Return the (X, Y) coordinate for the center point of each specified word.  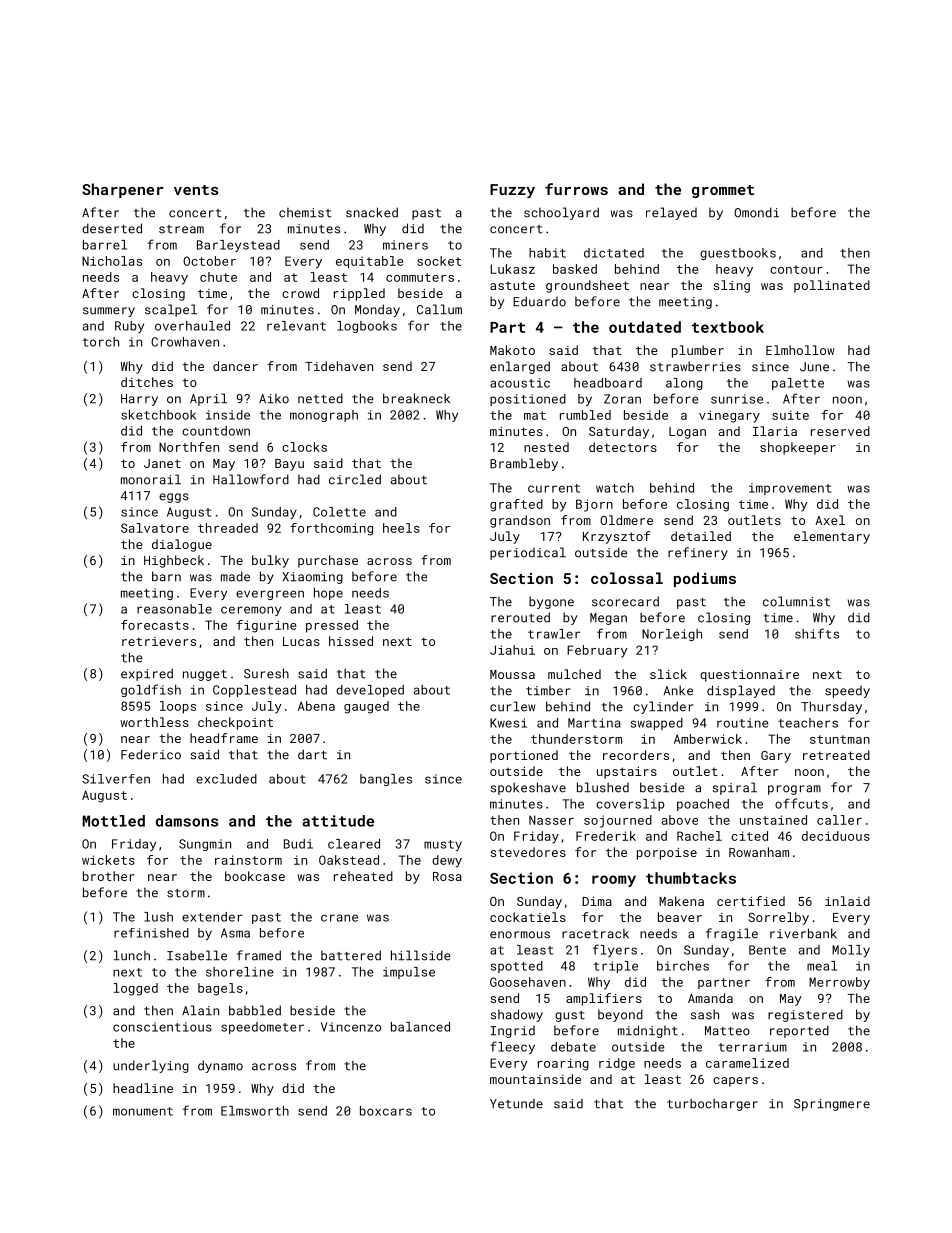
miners (405, 245)
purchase (328, 561)
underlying (151, 1066)
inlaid (847, 901)
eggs (174, 498)
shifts (817, 633)
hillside (421, 955)
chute (218, 277)
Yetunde (516, 1104)
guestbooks (738, 254)
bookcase (255, 876)
